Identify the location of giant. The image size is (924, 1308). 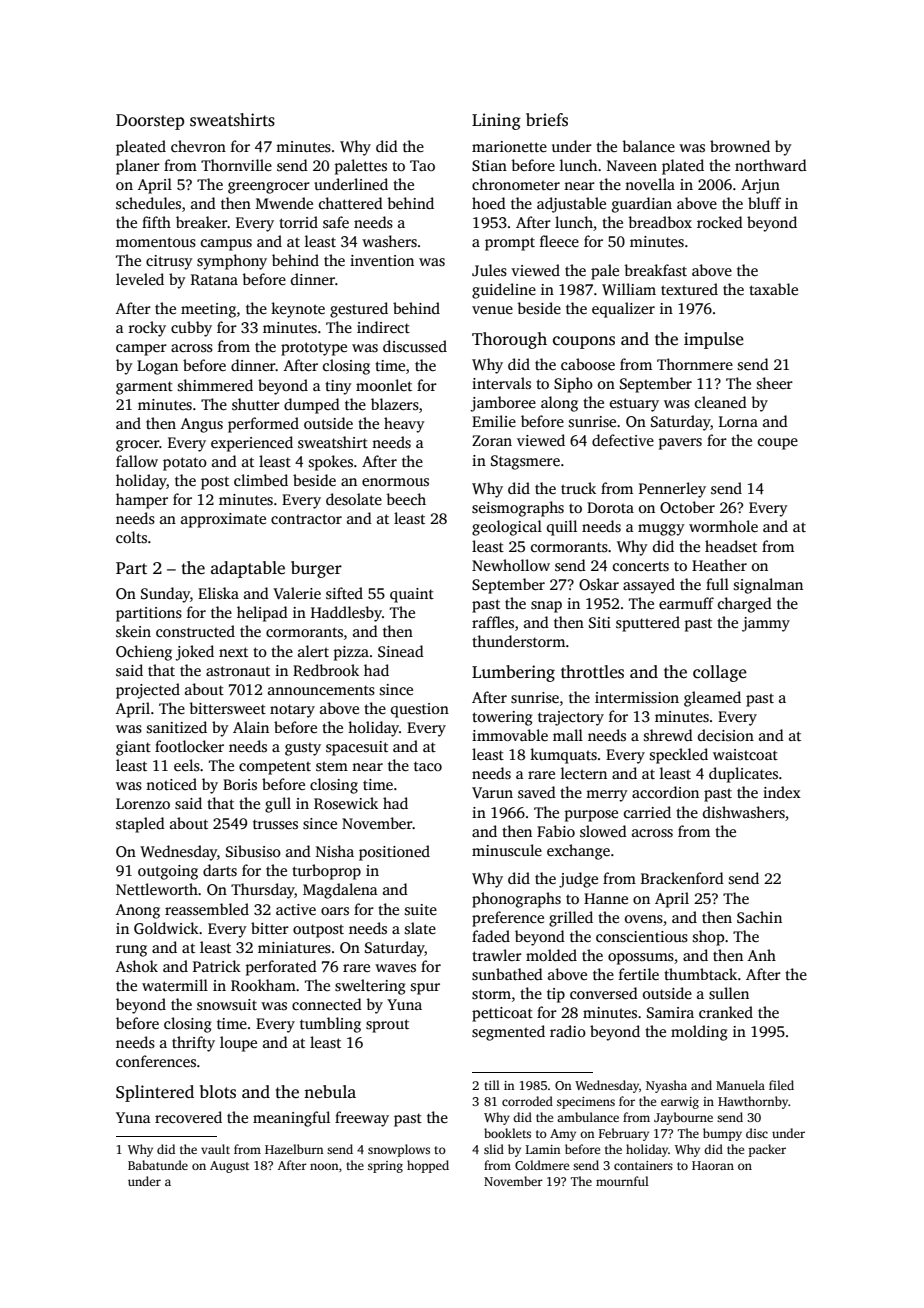
(133, 748).
